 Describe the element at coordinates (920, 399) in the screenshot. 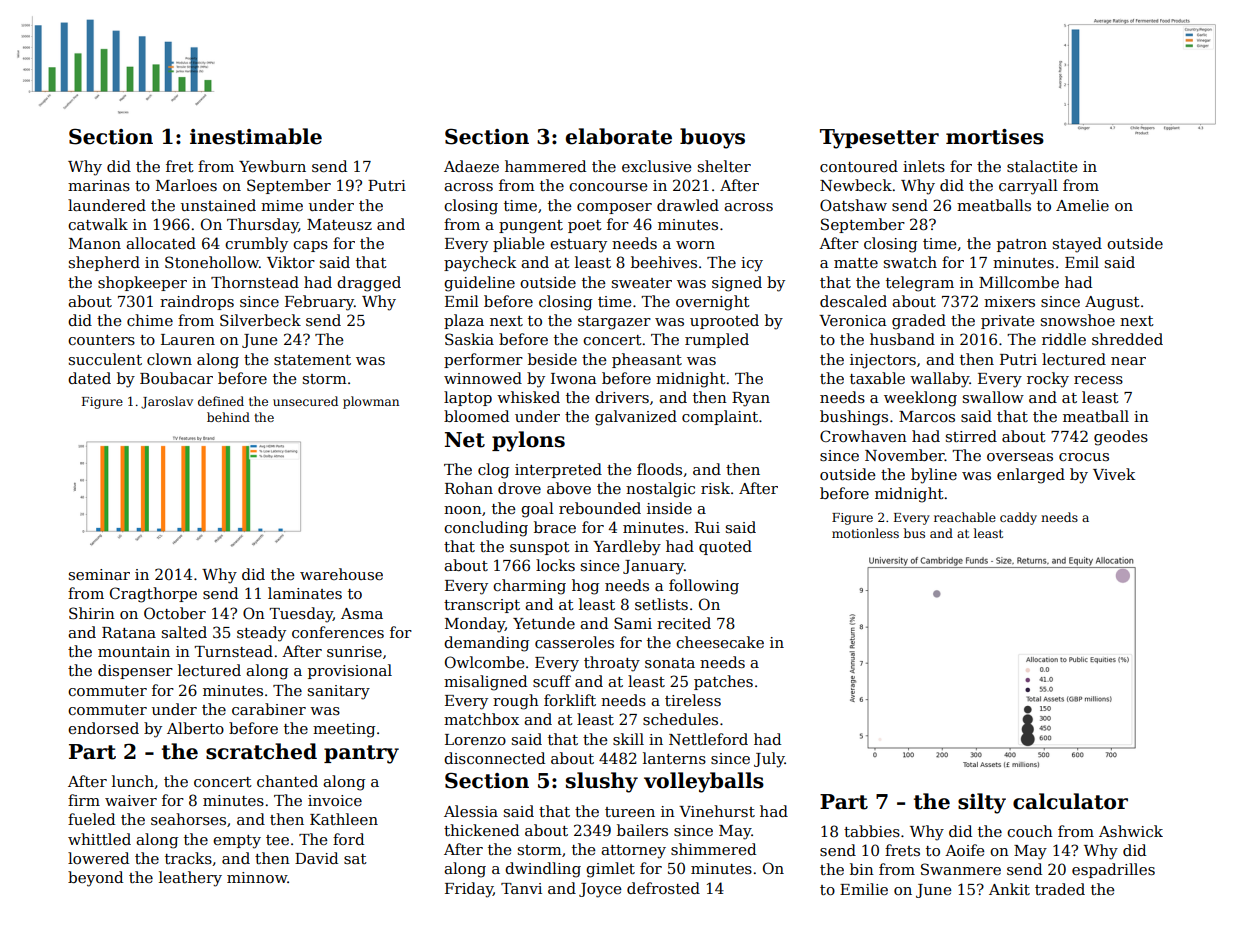

I see `weeklong` at that location.
